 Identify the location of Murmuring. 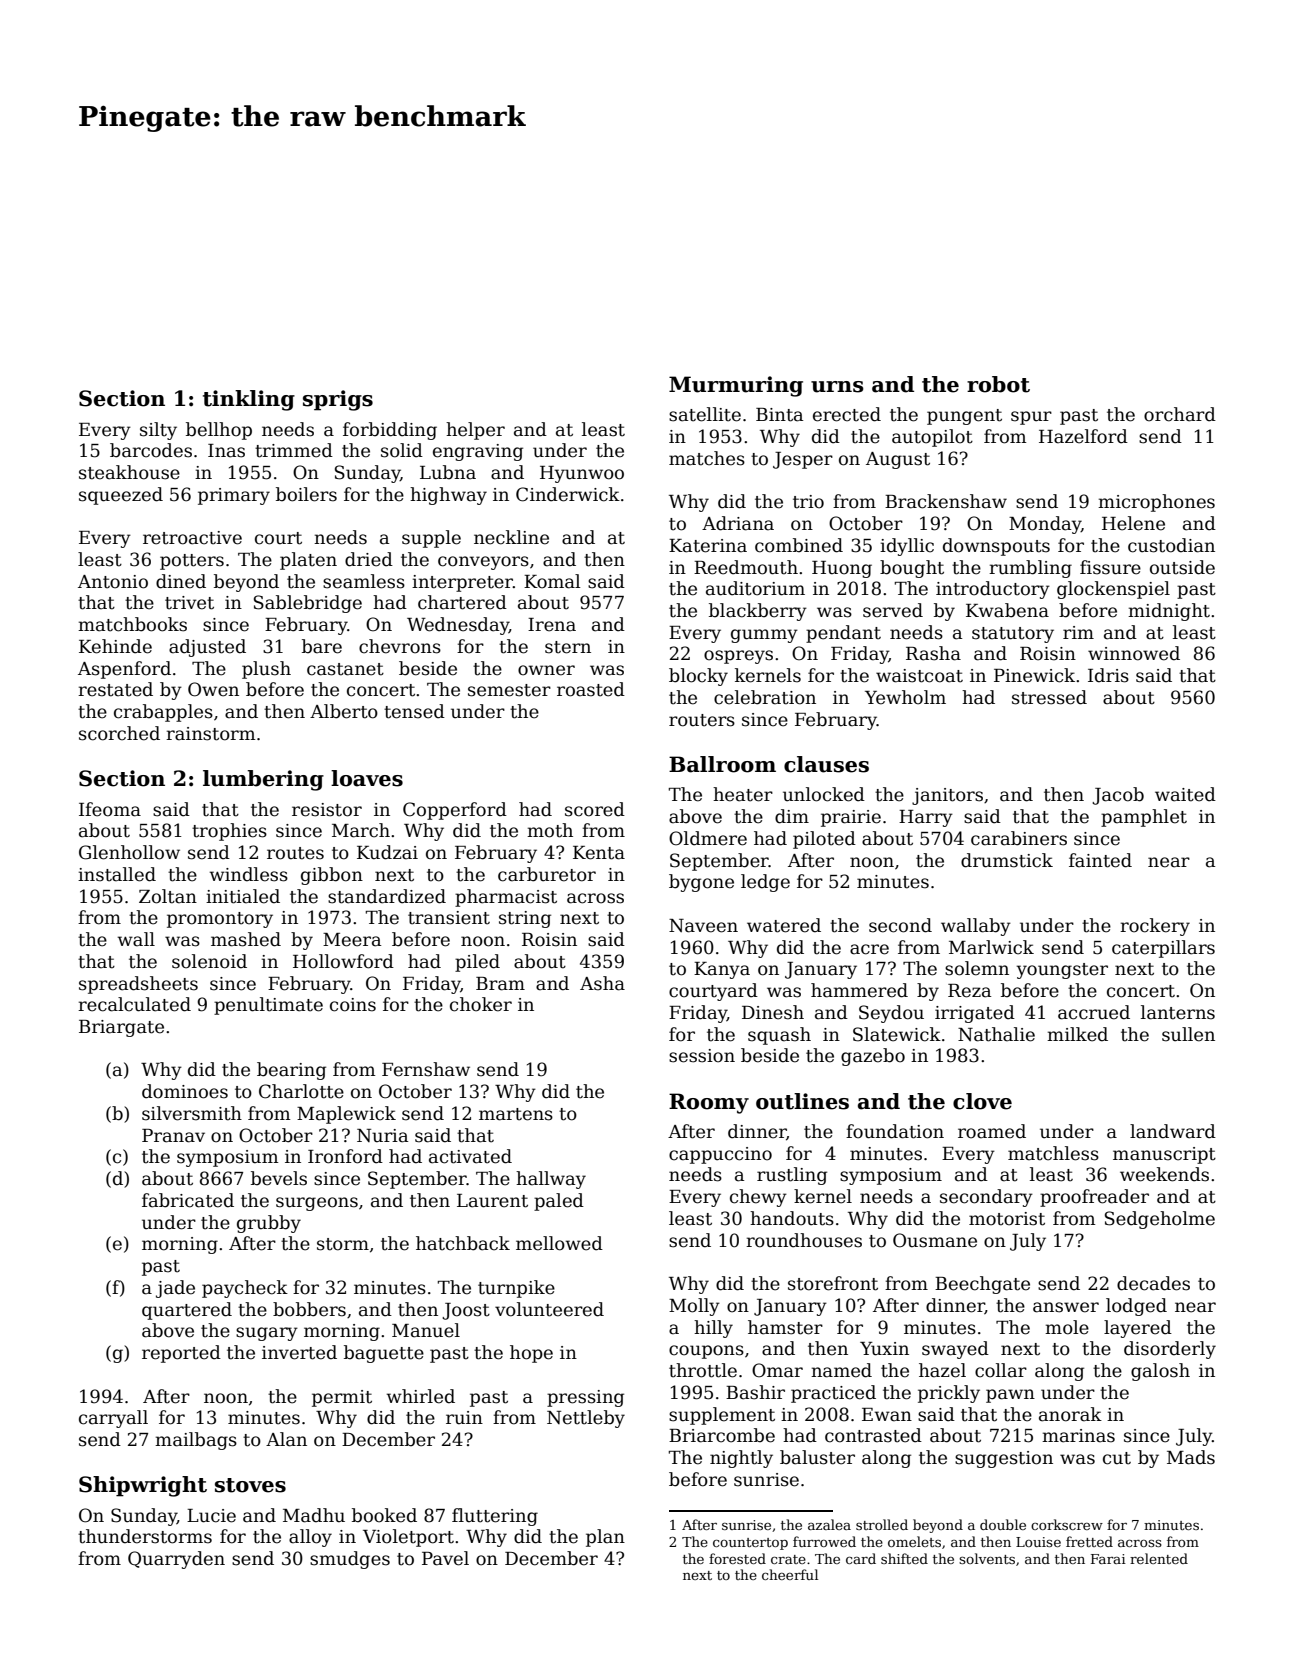
(736, 386).
